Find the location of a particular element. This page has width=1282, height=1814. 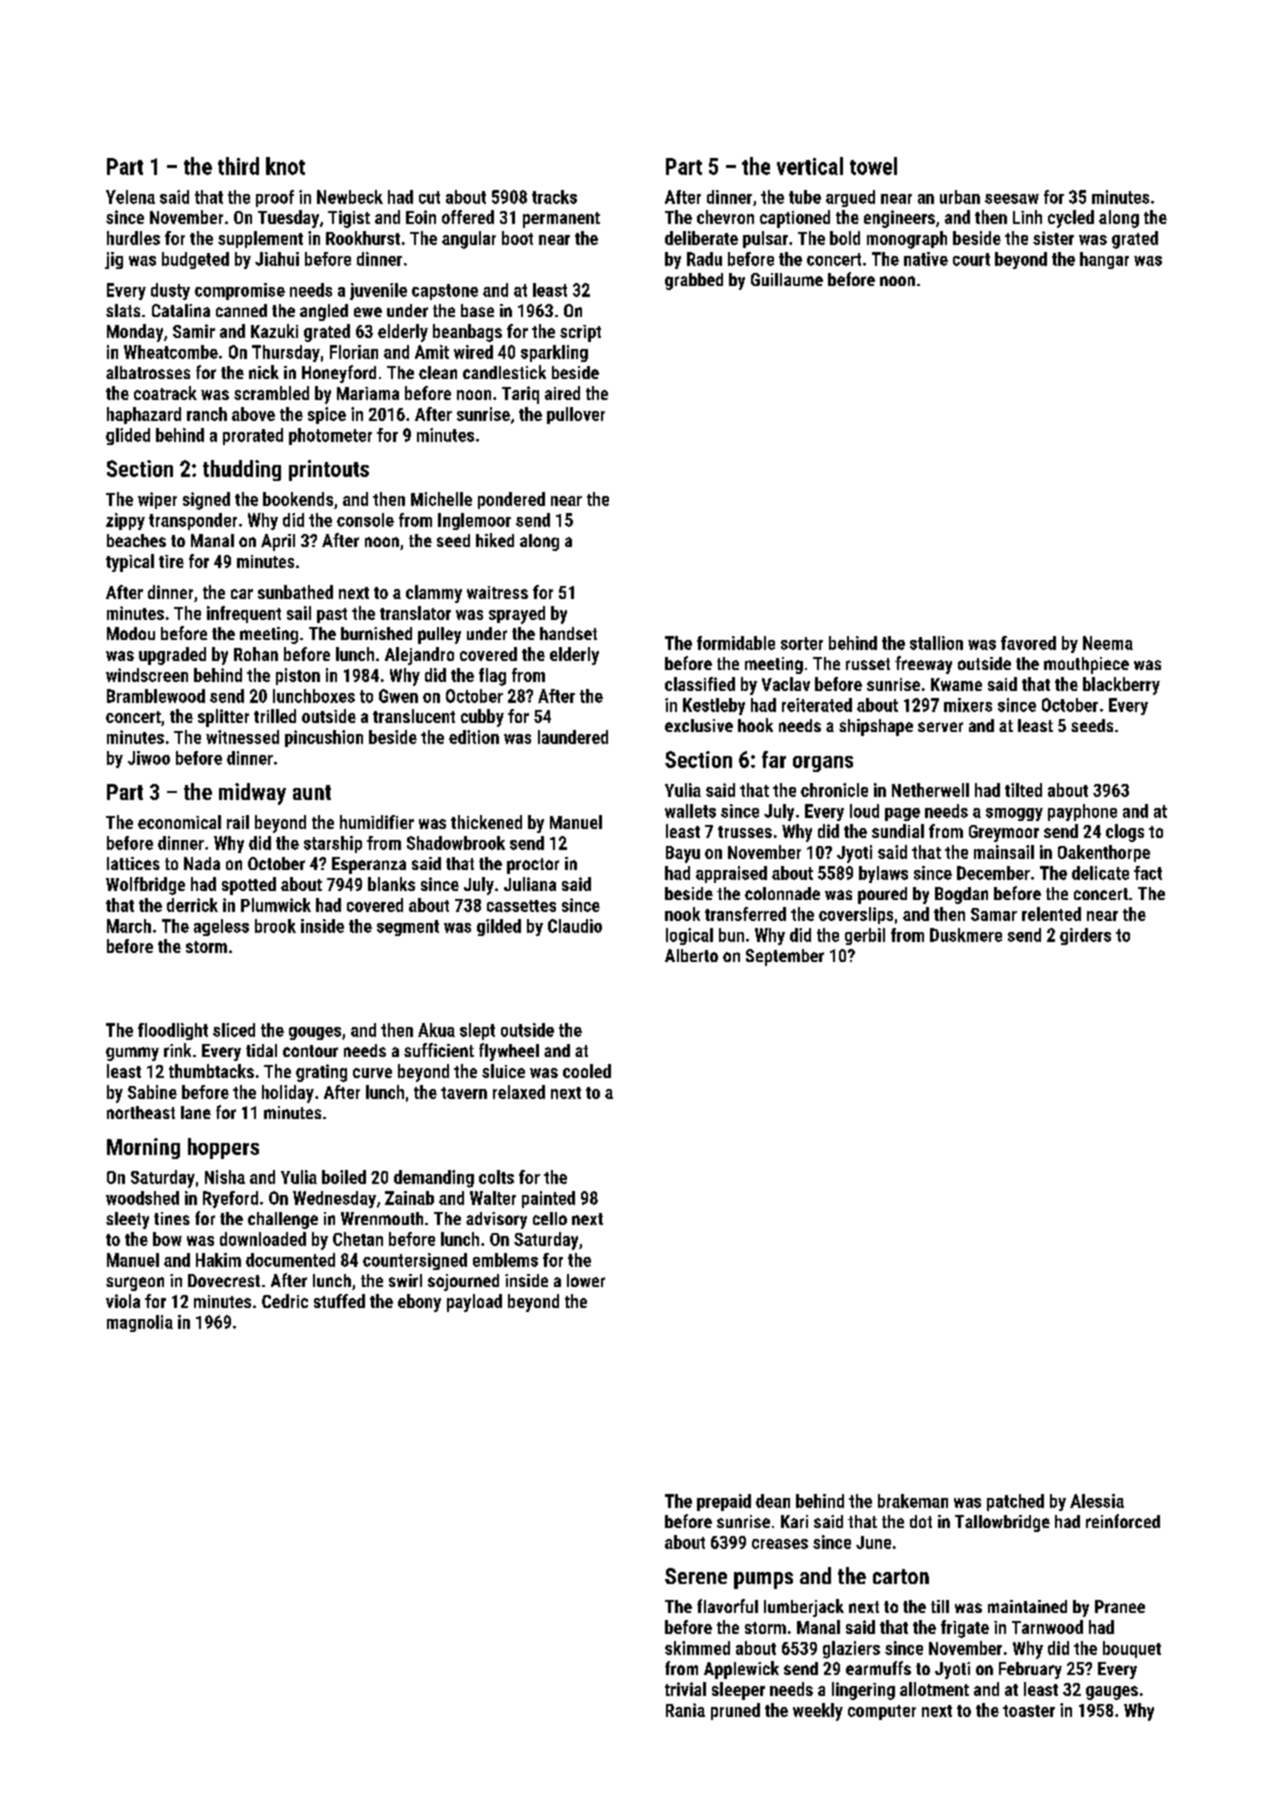

gummy is located at coordinates (132, 1054).
